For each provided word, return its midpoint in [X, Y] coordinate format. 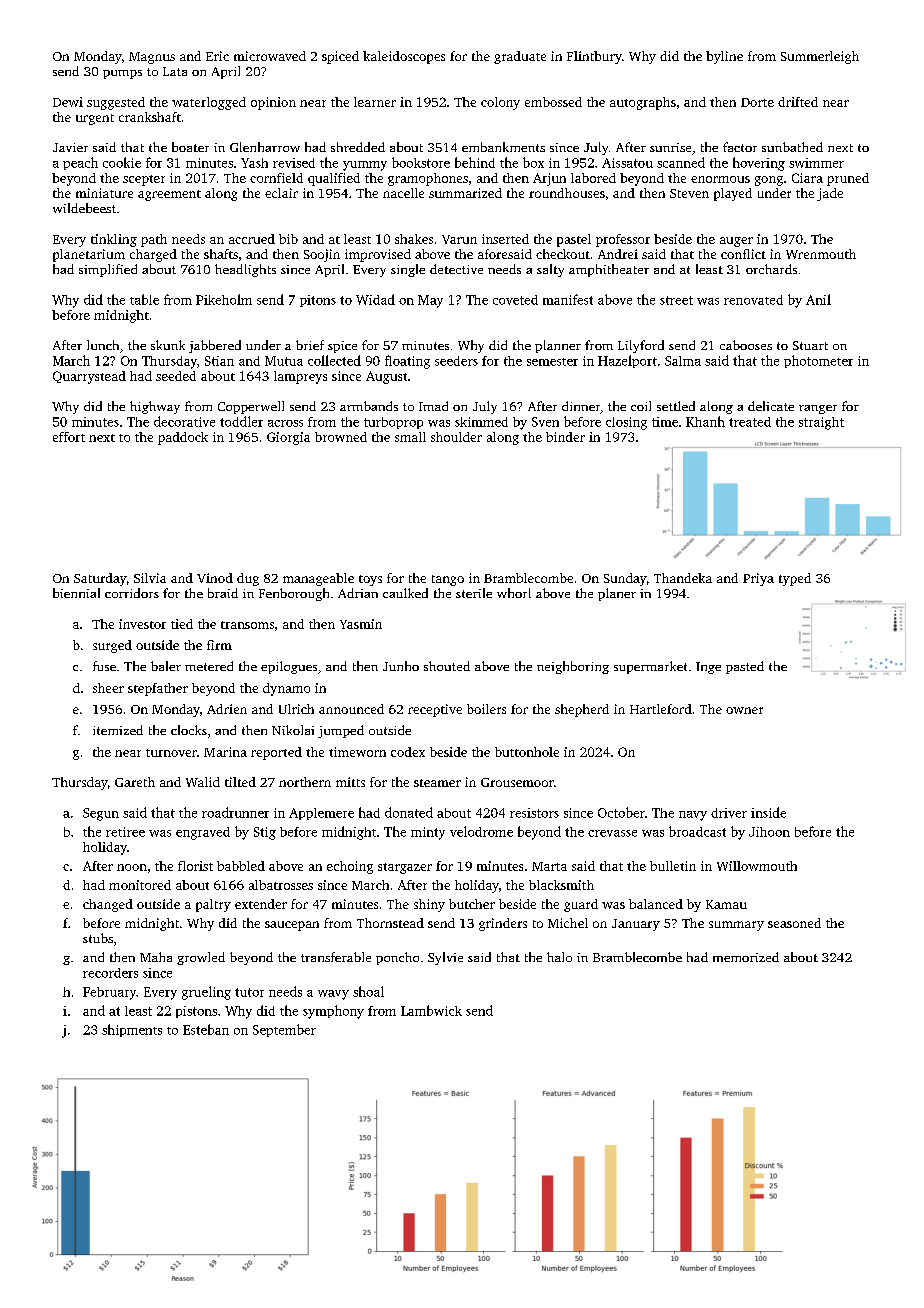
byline [724, 57]
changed [108, 905]
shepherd [582, 710]
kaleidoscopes [404, 57]
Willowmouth [757, 866]
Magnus [152, 58]
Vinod [215, 578]
